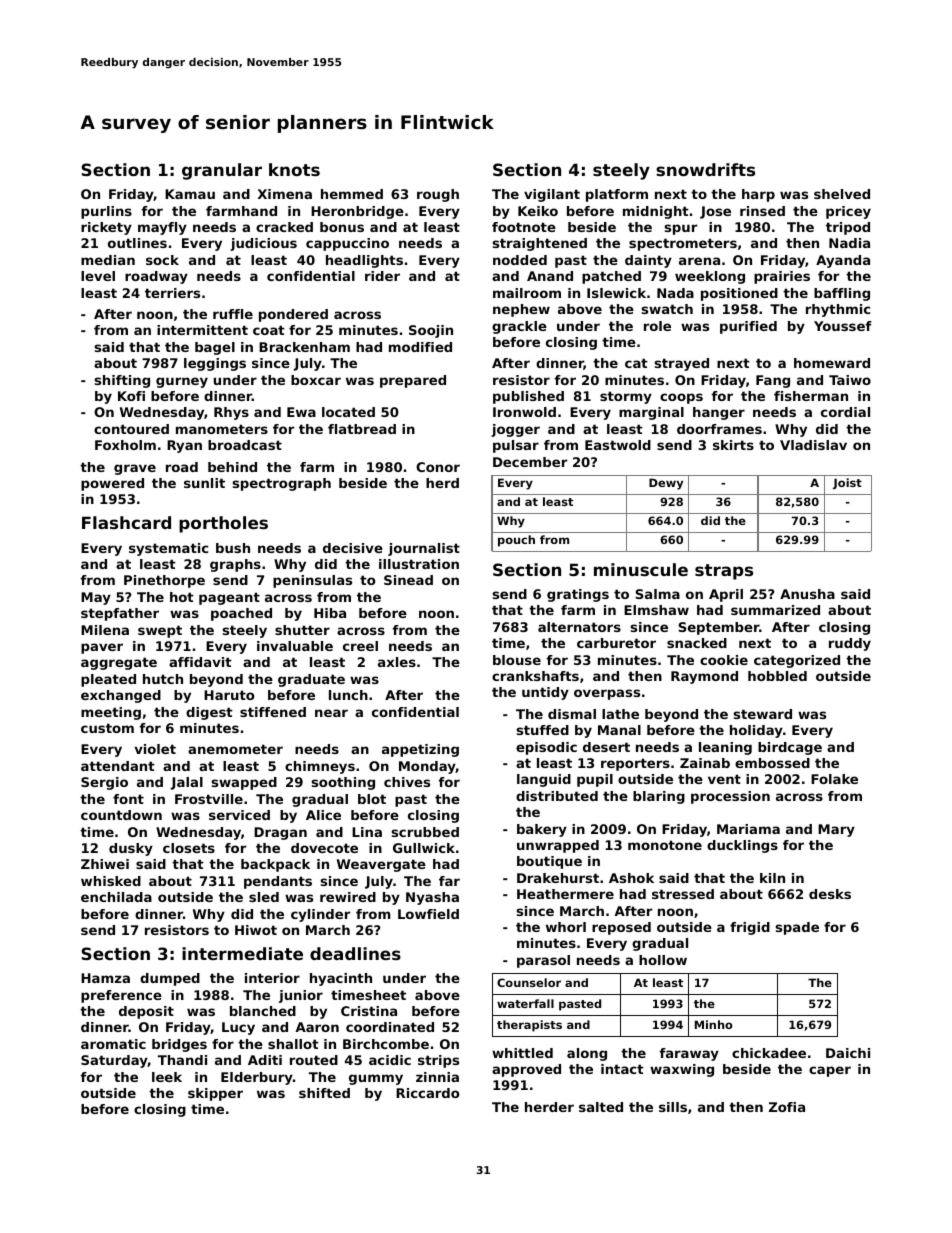 This document has height=1233, width=952. What do you see at coordinates (550, 276) in the document?
I see `Anand` at bounding box center [550, 276].
